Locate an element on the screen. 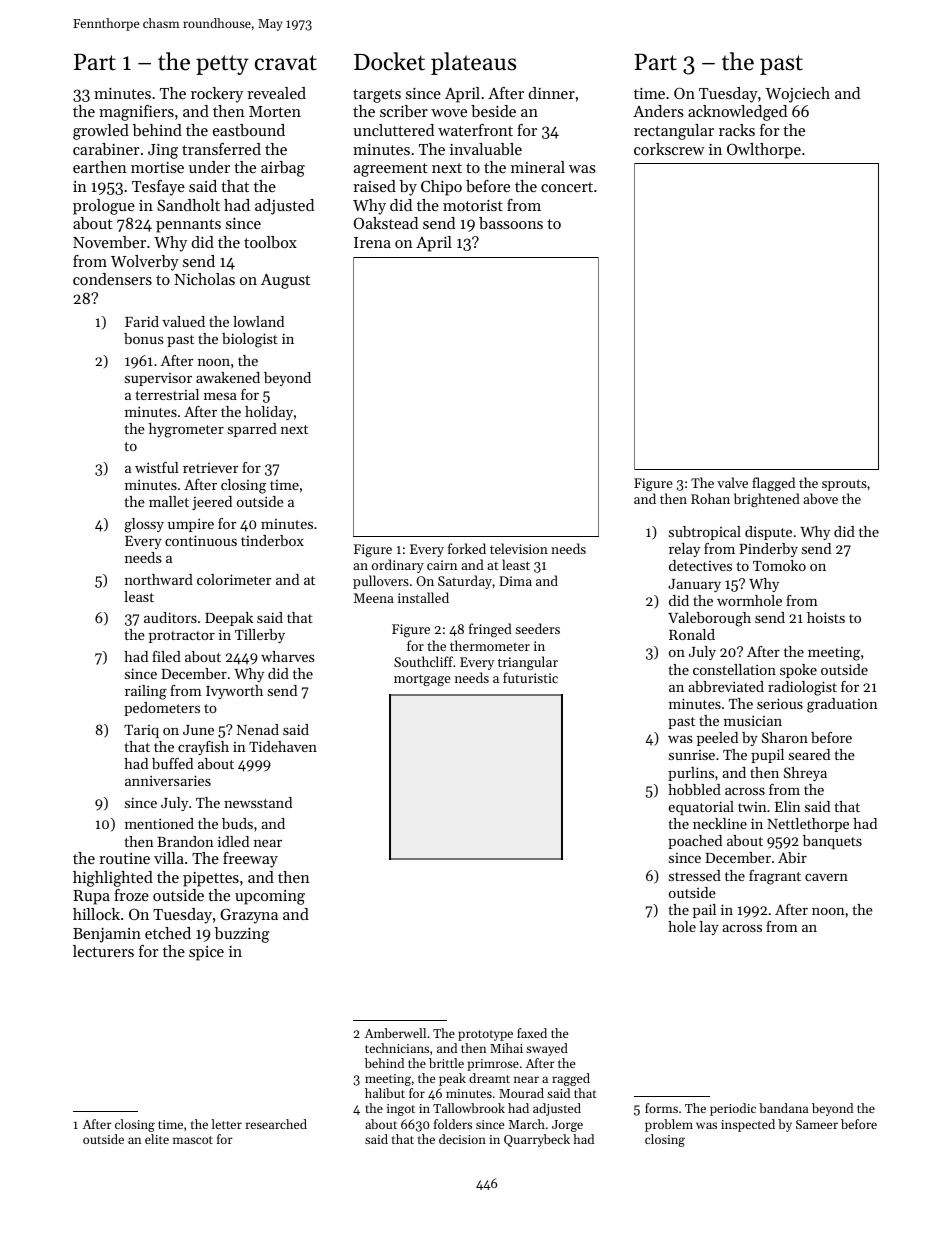 The image size is (952, 1233). raised is located at coordinates (374, 186).
